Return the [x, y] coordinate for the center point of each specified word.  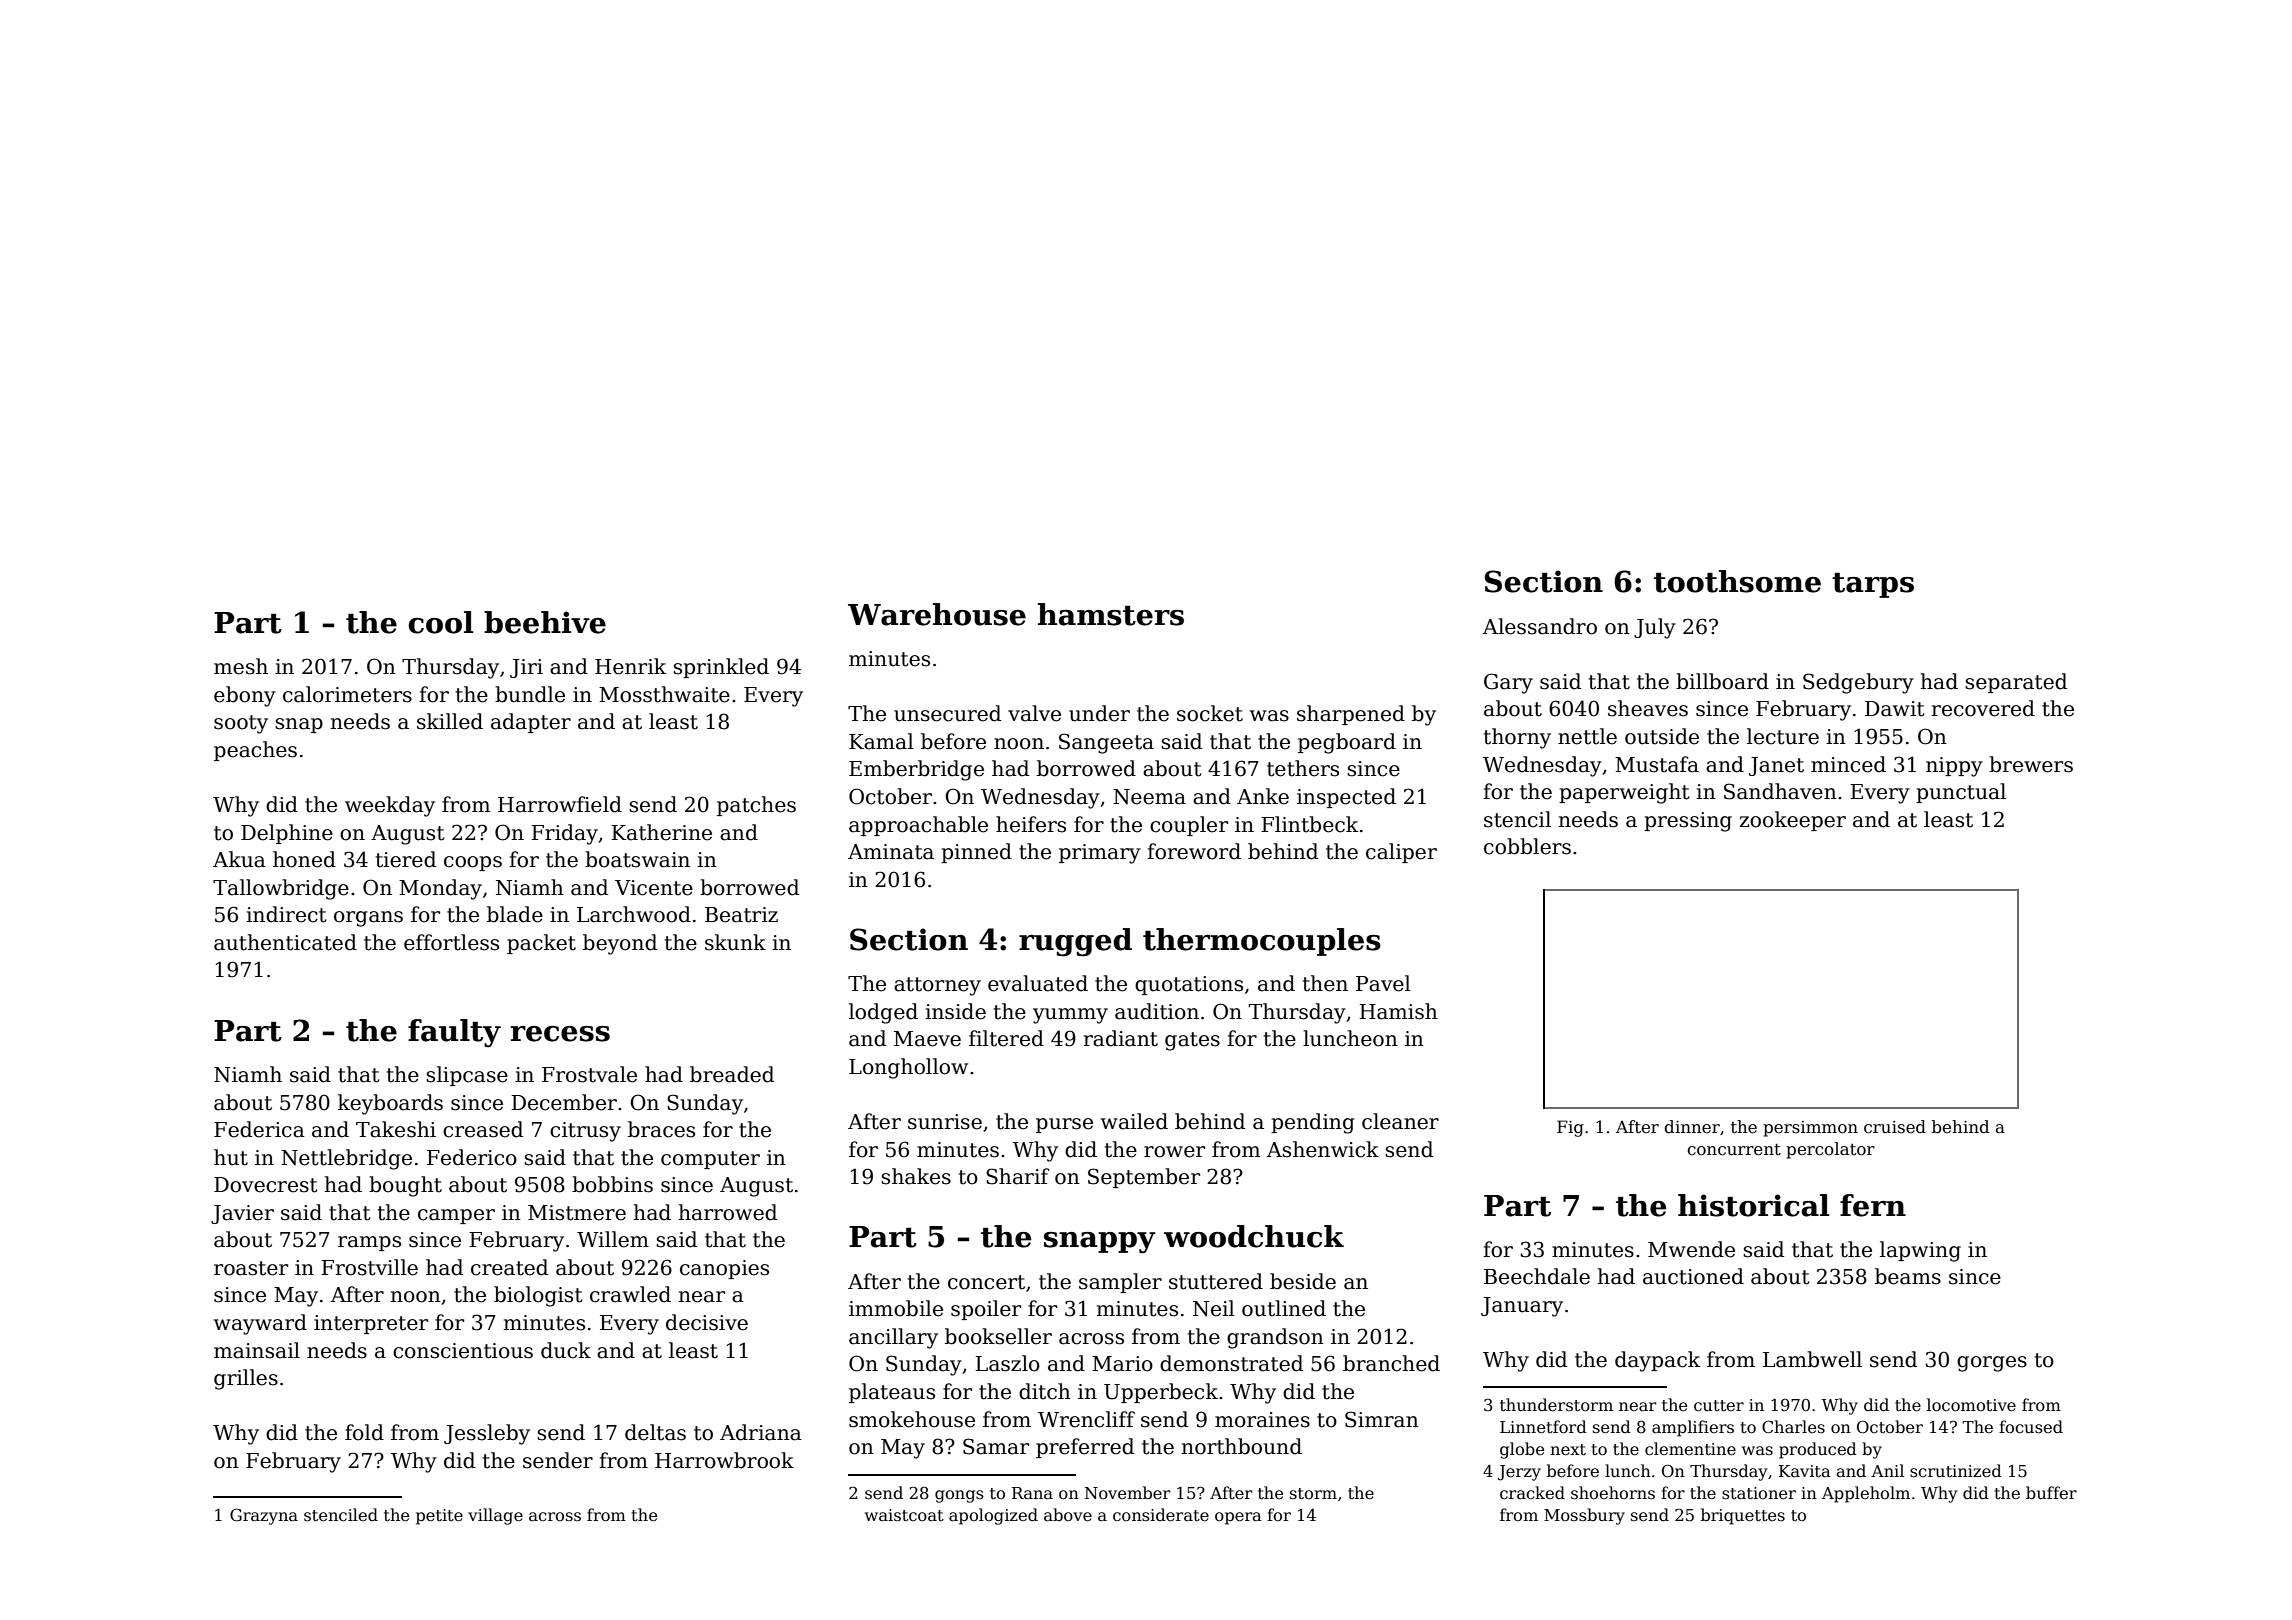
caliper [1401, 853]
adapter [531, 723]
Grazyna [264, 1517]
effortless [451, 942]
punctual [1961, 793]
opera [1238, 1518]
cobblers [1527, 846]
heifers [1031, 824]
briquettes [1743, 1516]
